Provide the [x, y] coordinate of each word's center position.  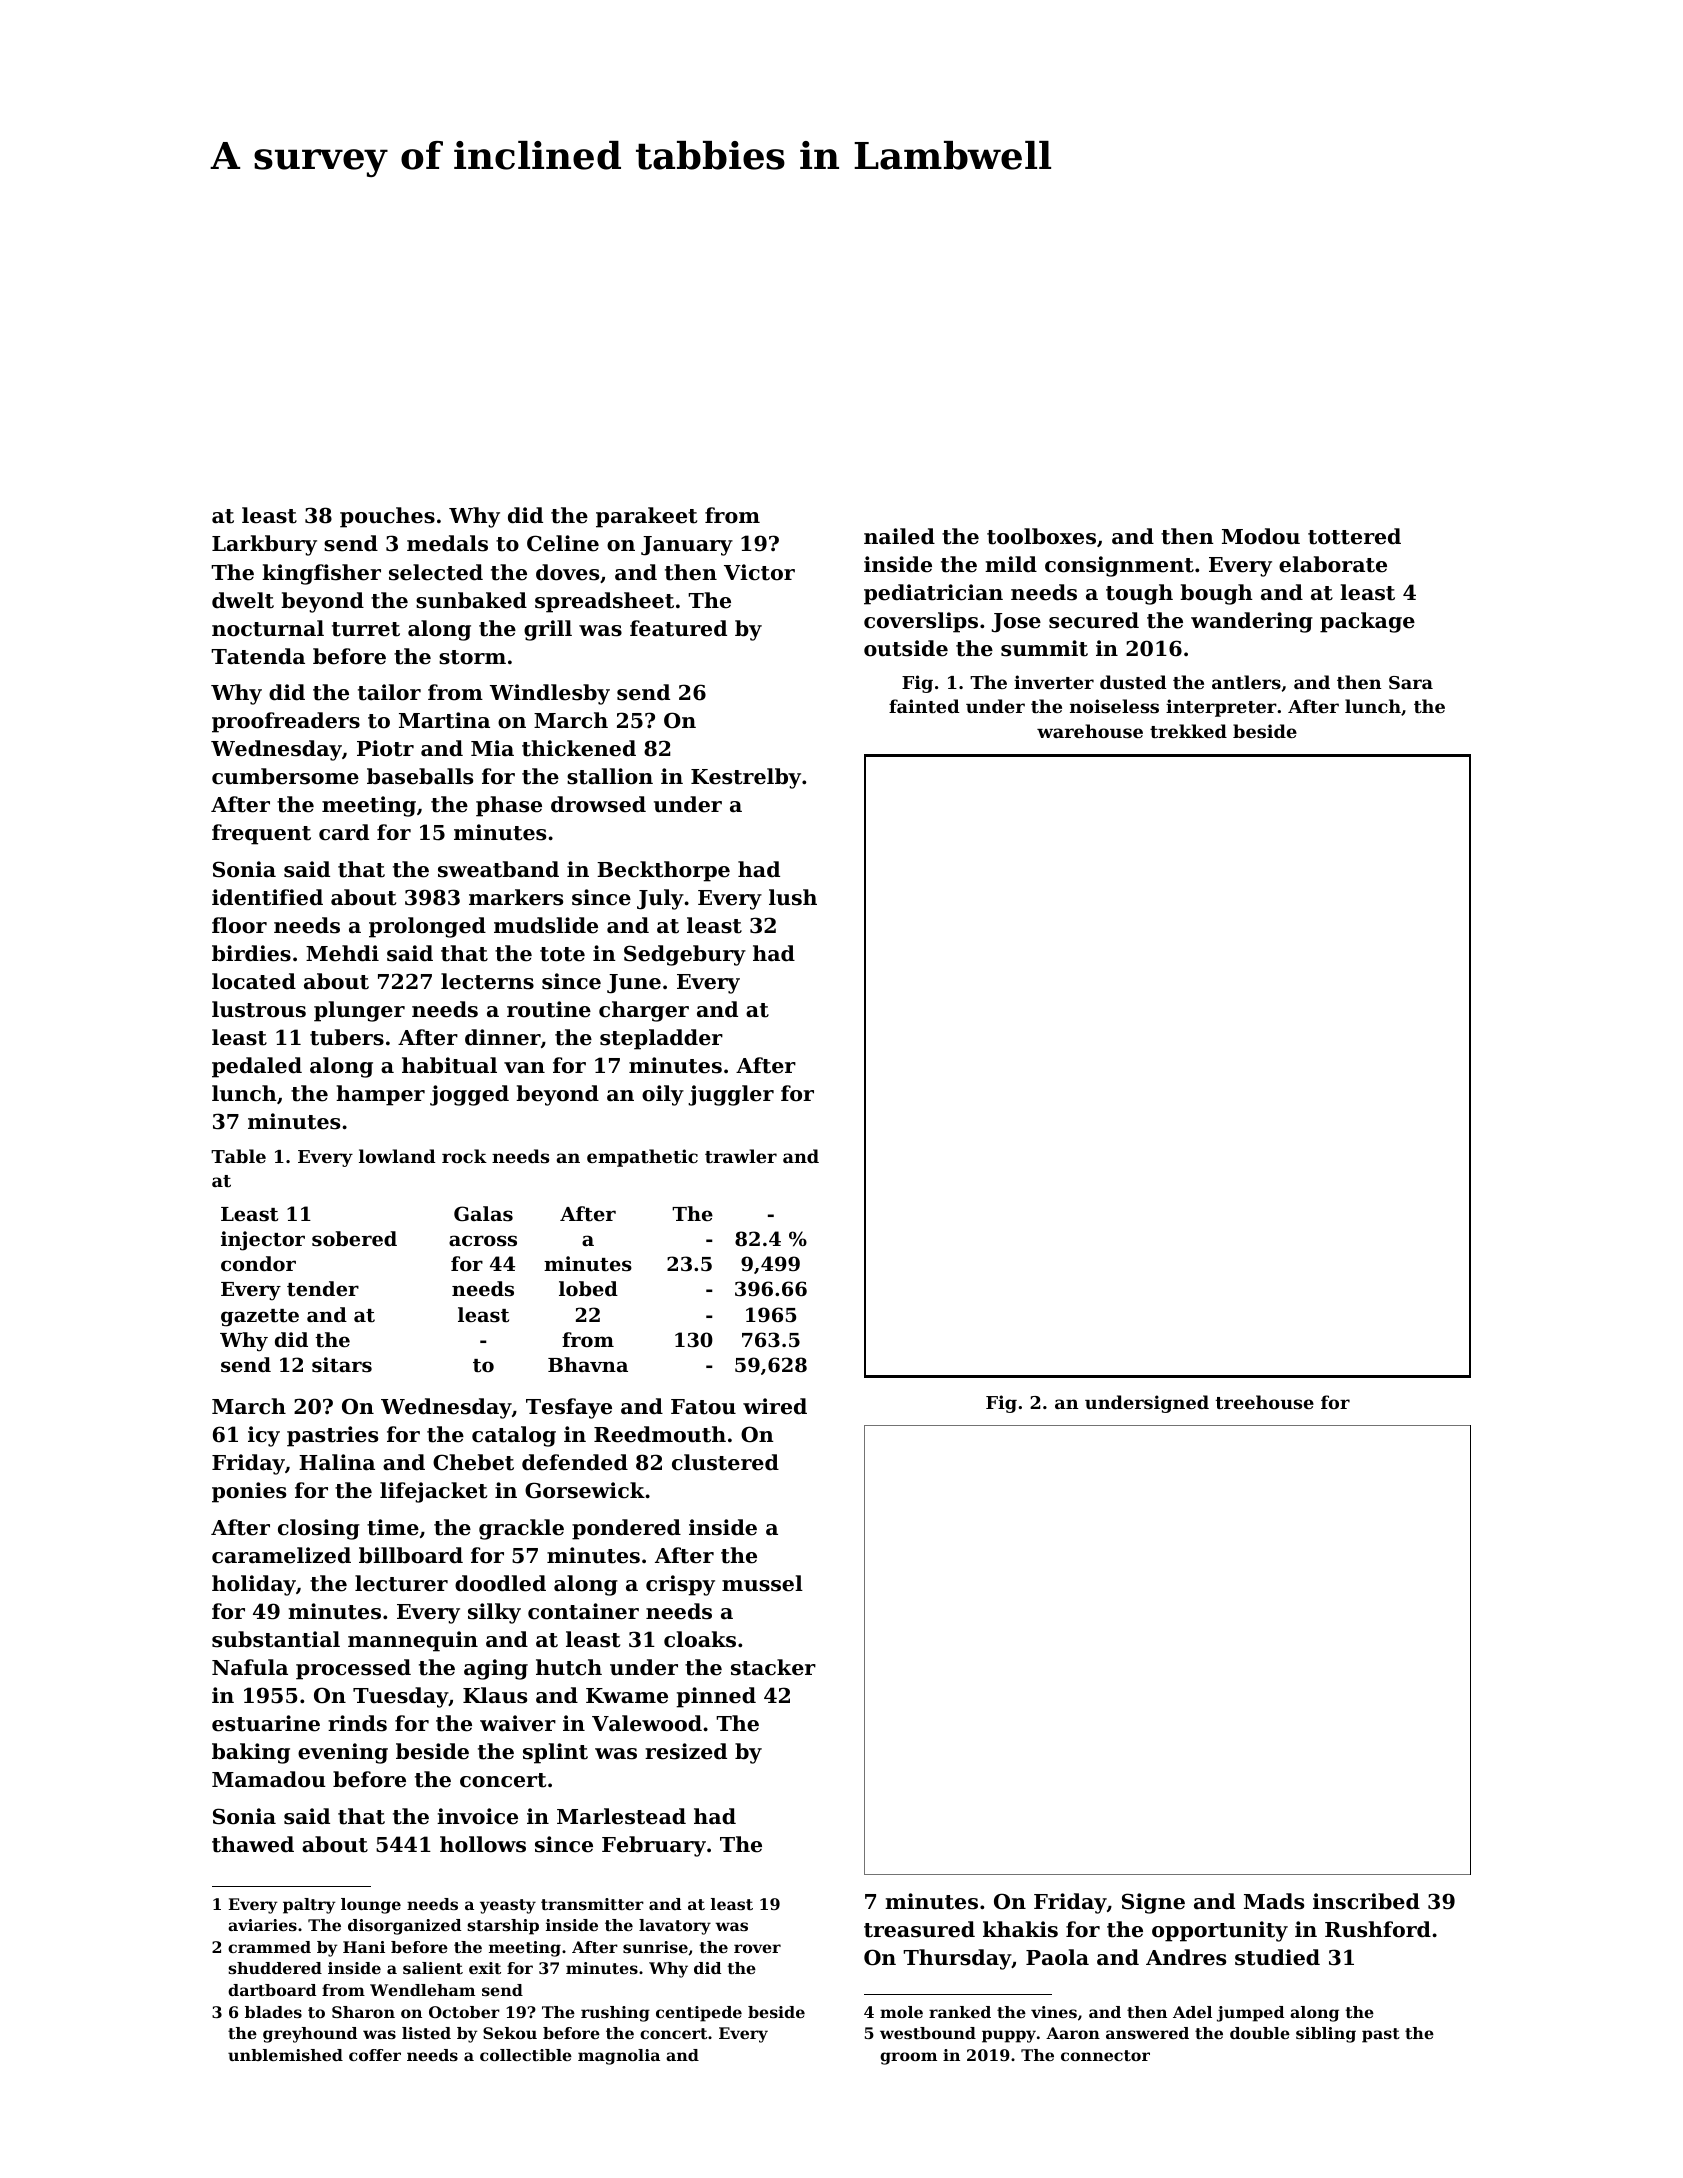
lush [793, 897]
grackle [521, 1529]
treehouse [1264, 1402]
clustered [725, 1462]
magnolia [619, 2057]
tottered [1354, 536]
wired [775, 1406]
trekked [1188, 731]
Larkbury [264, 545]
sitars [342, 1365]
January [687, 546]
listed [426, 2033]
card [344, 832]
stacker [773, 1667]
